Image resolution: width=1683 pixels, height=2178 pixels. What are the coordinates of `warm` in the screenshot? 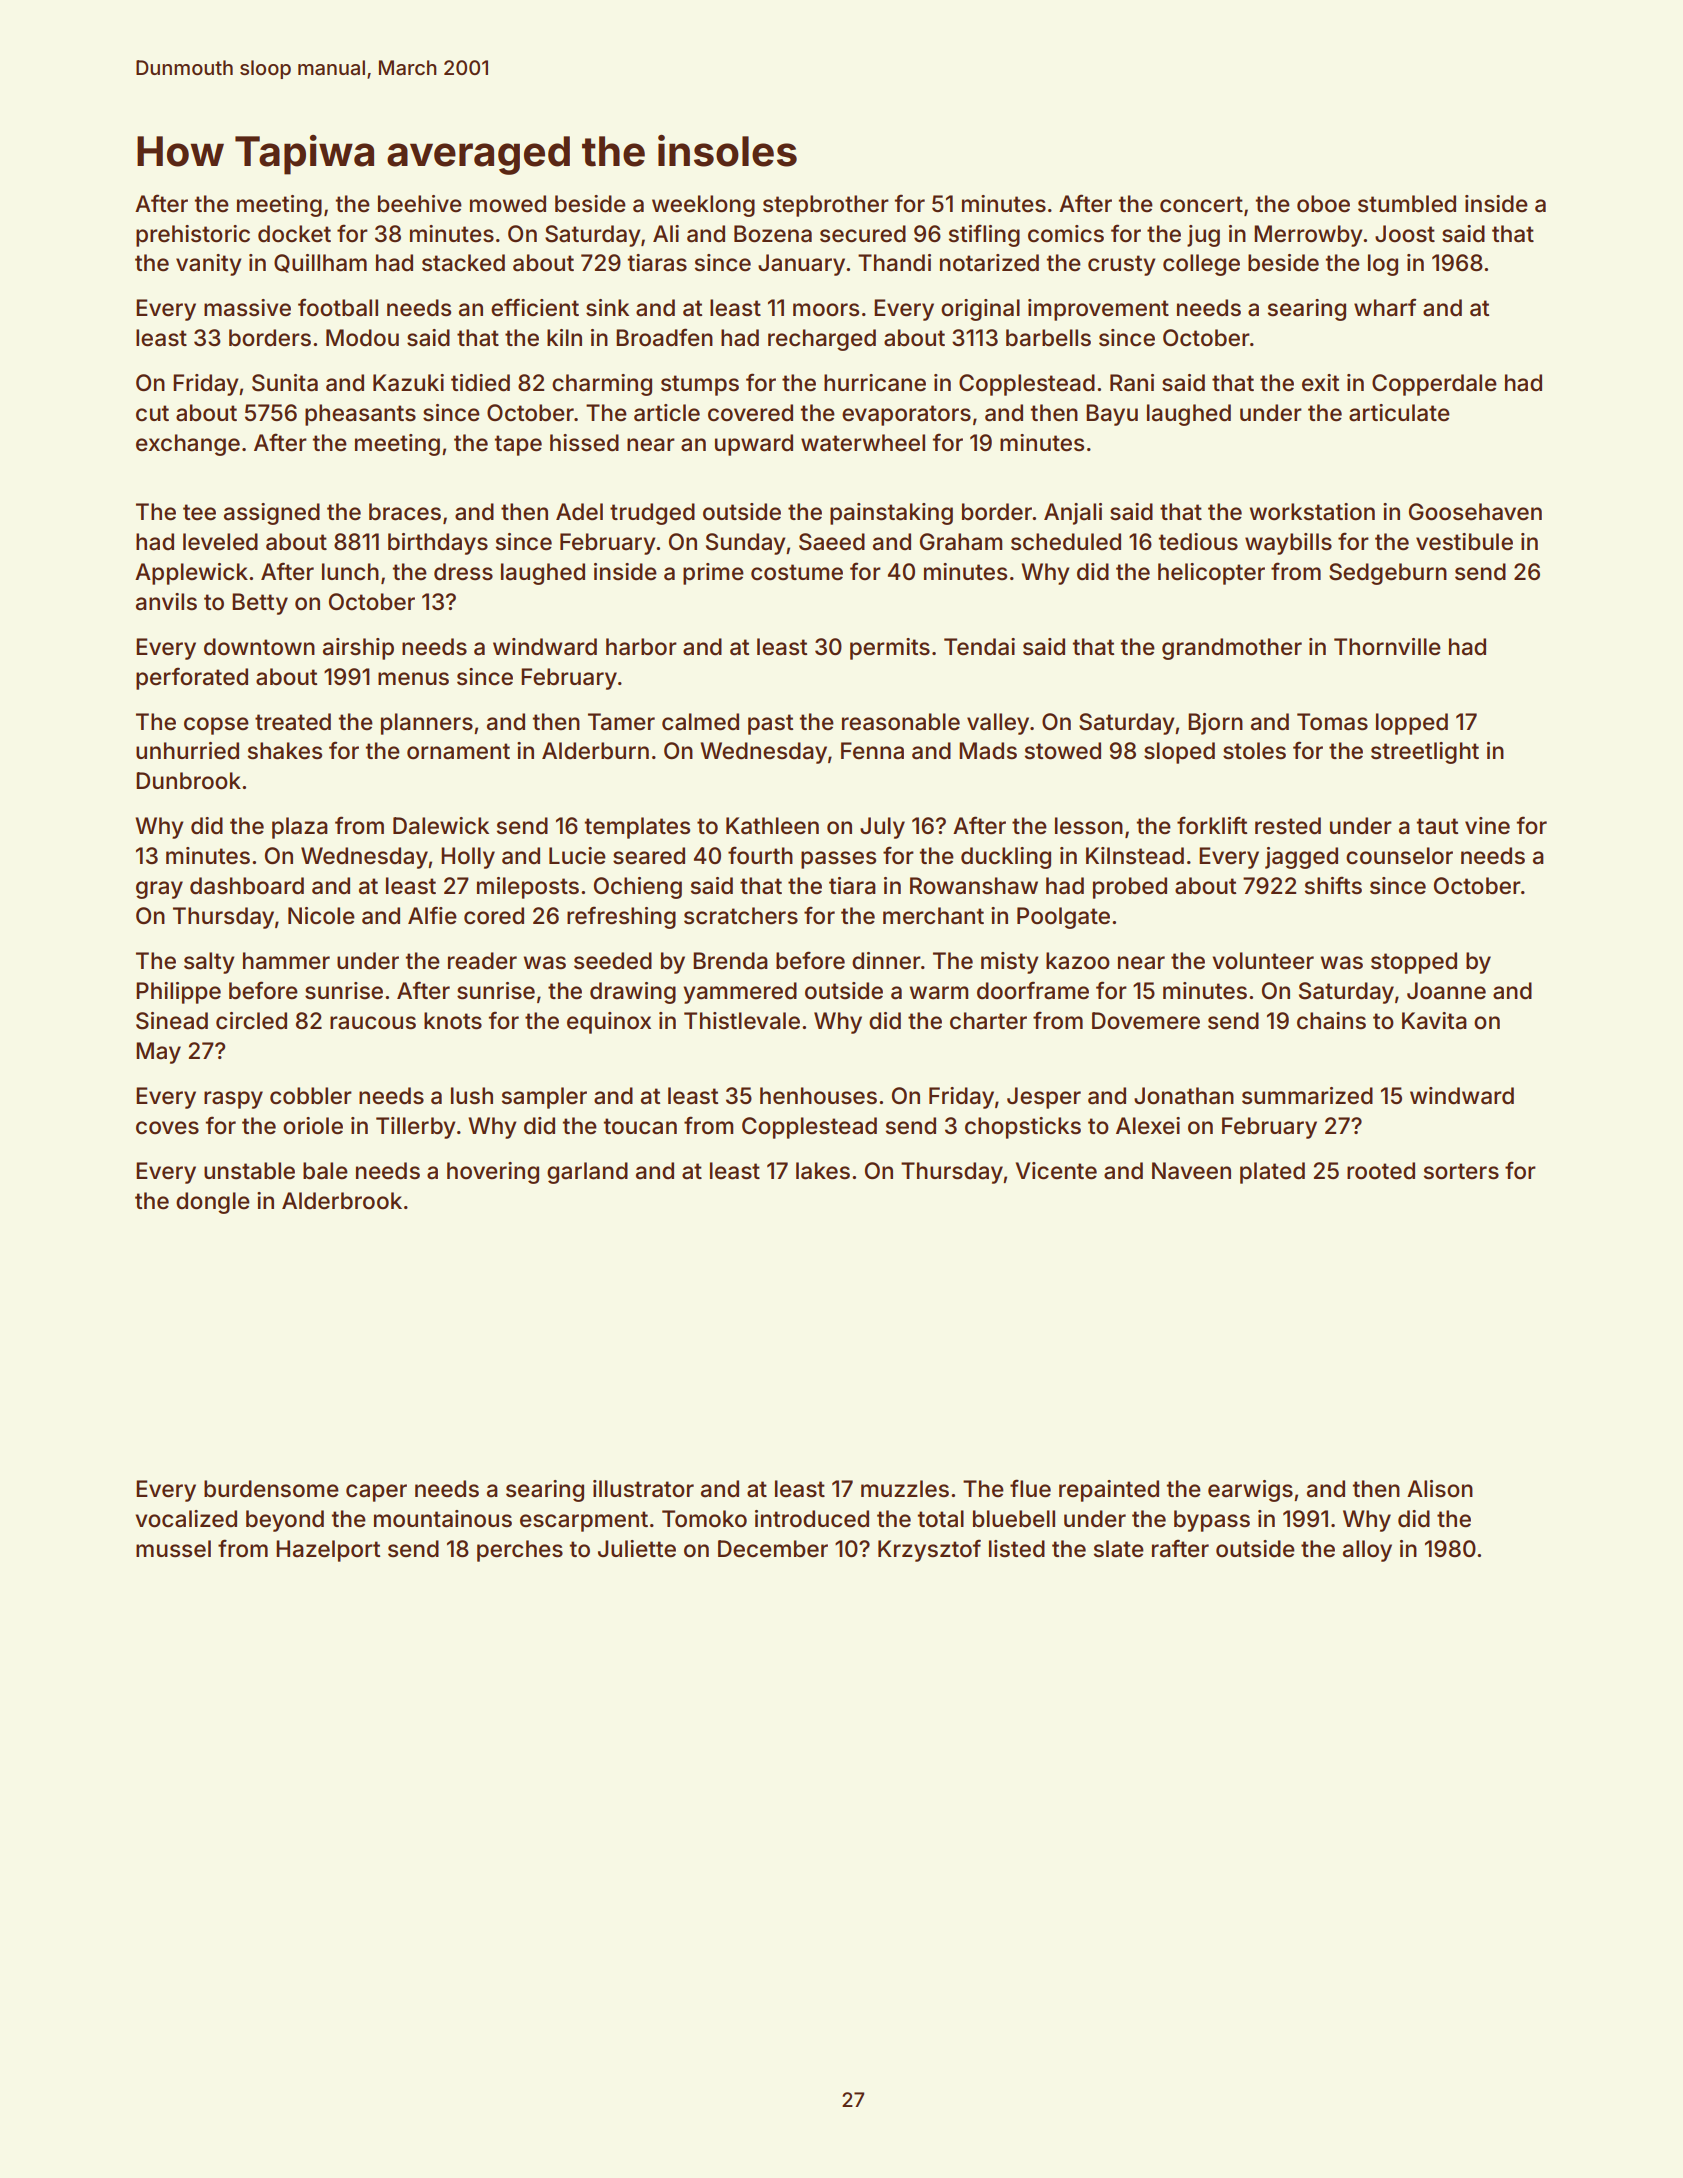 It's located at (939, 993).
